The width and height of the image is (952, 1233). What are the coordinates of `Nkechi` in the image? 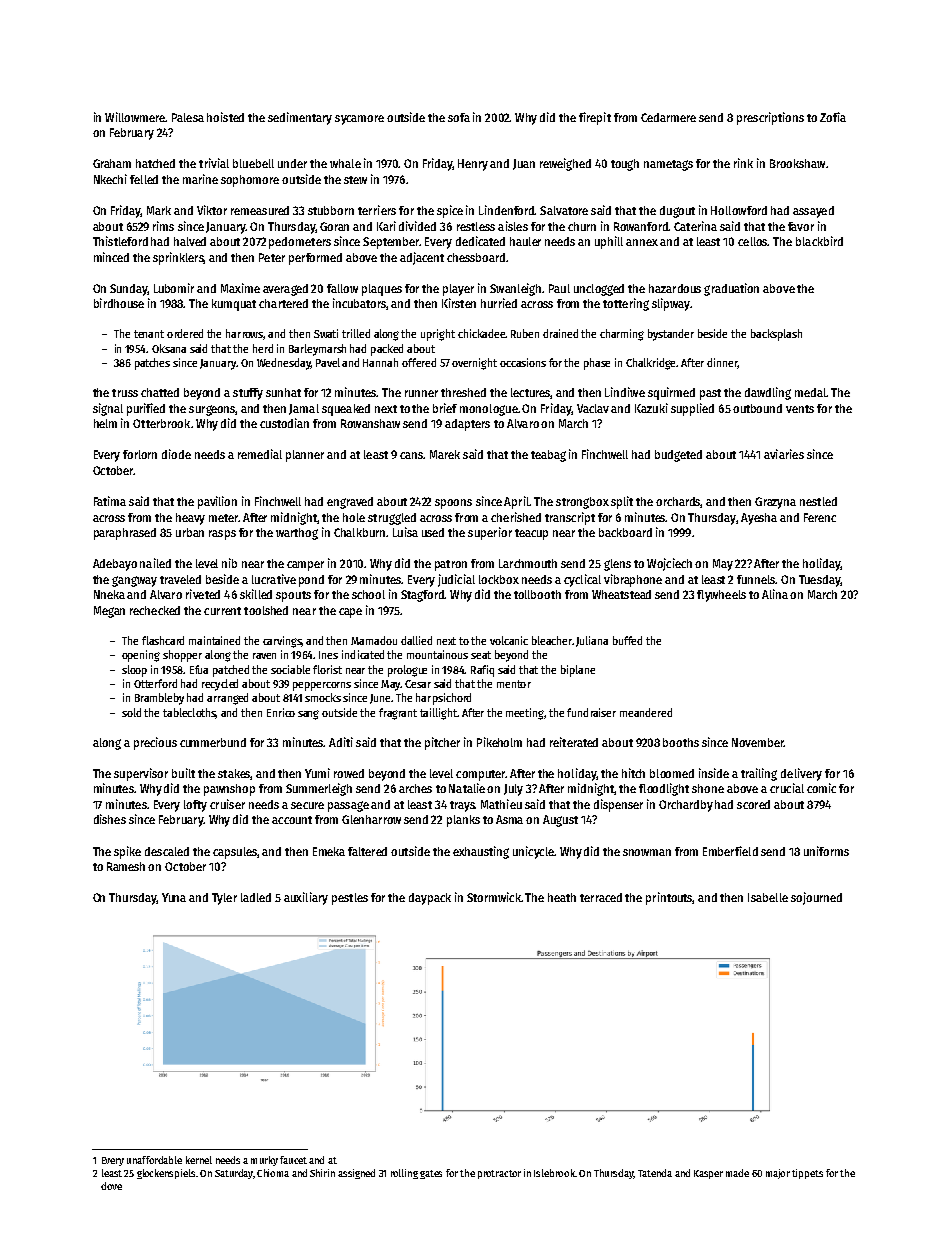 It's located at (110, 179).
